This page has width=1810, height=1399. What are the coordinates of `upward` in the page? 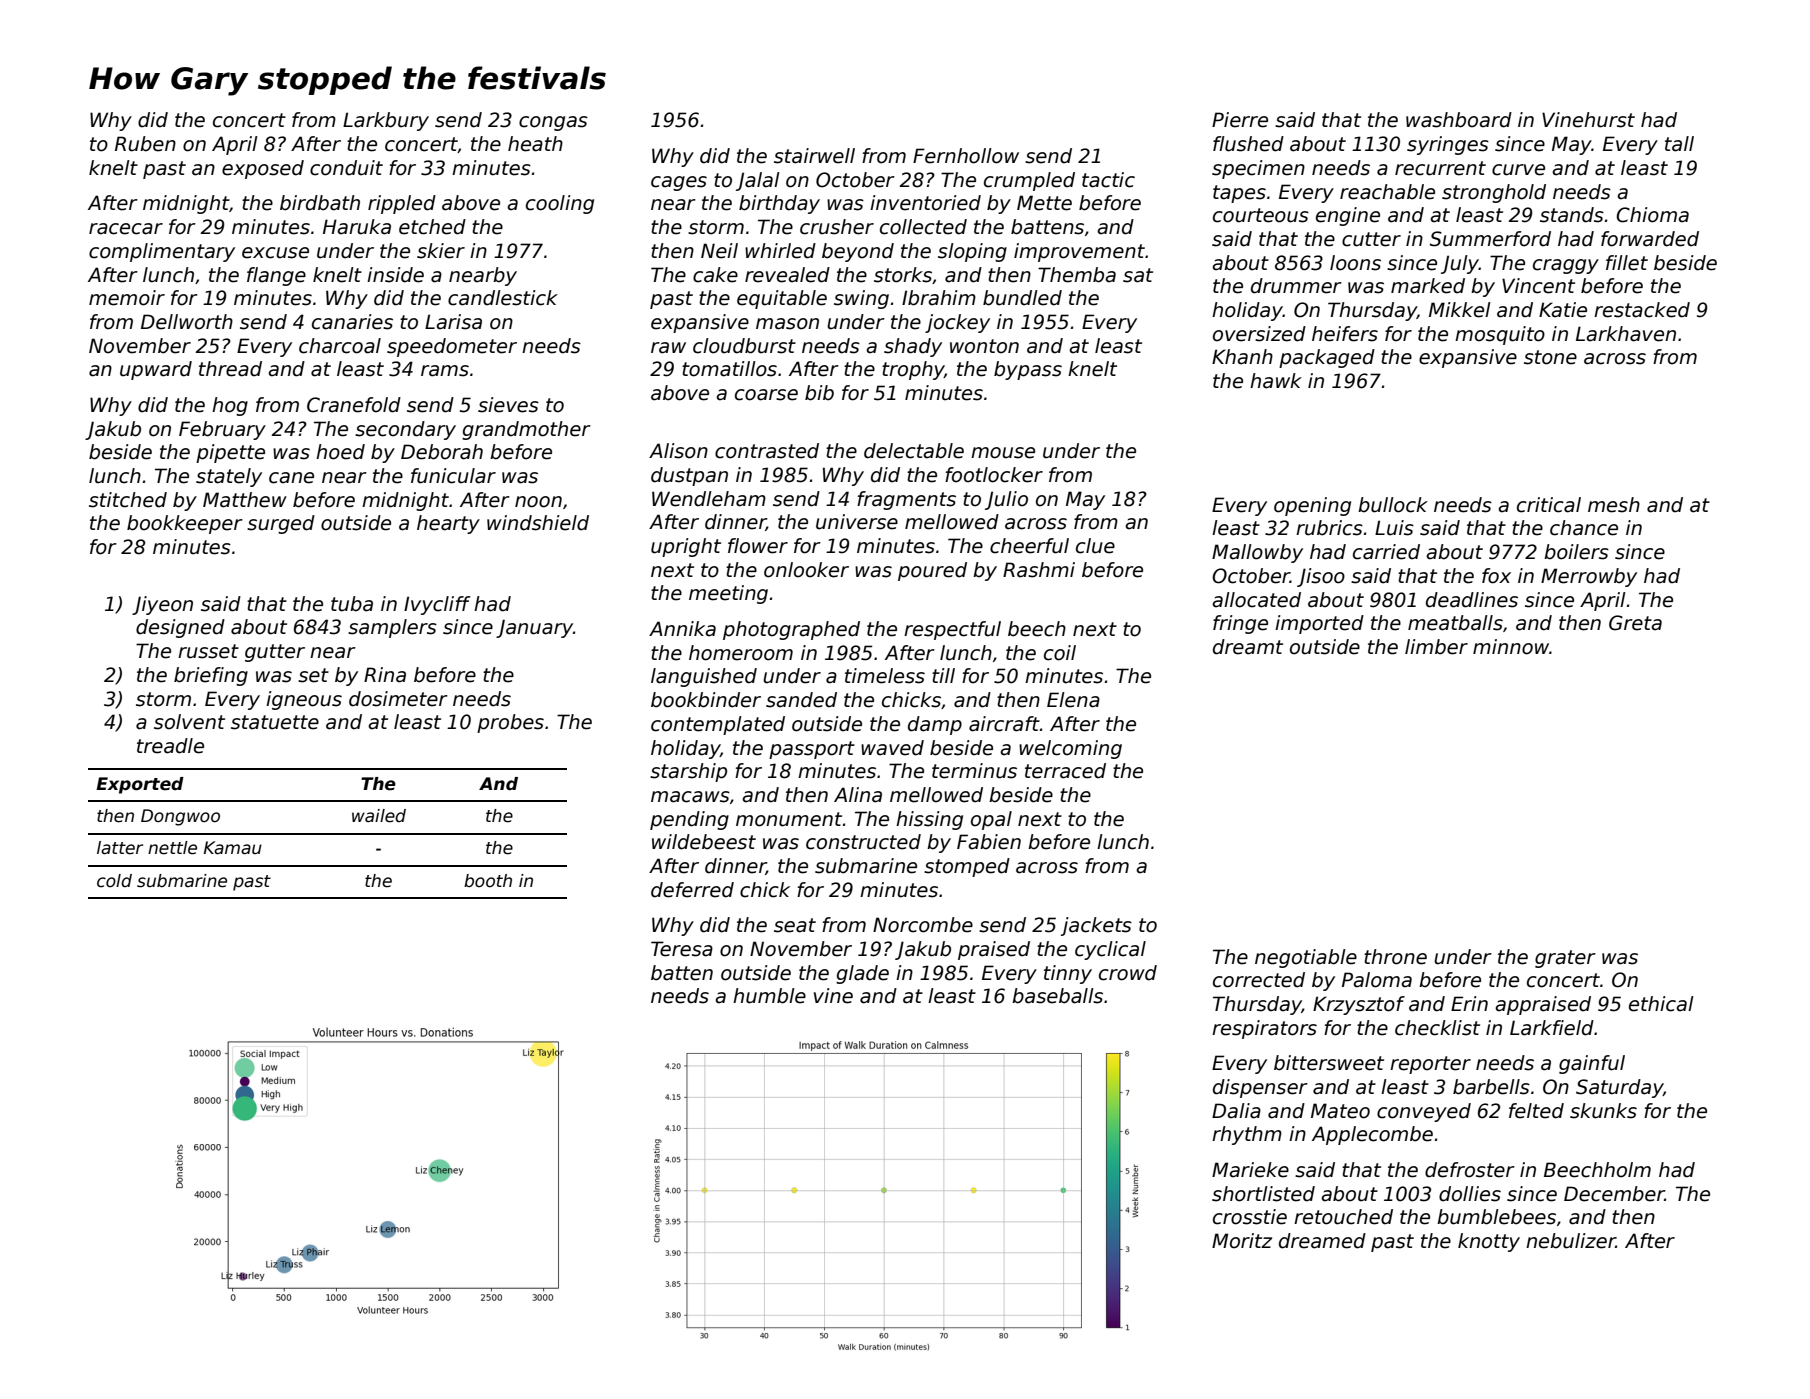 It's located at (156, 370).
